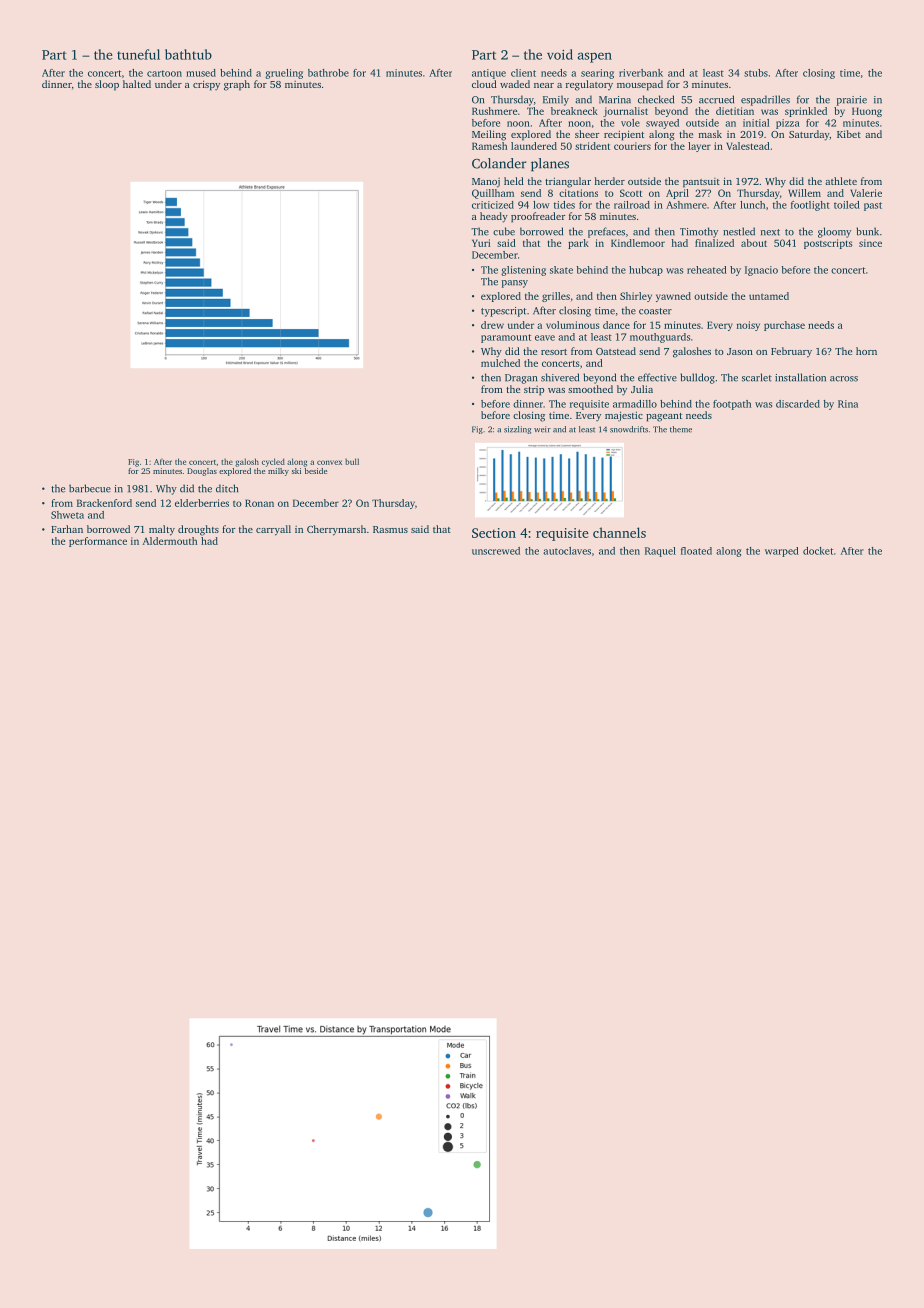  Describe the element at coordinates (170, 541) in the page. I see `Aldermouth` at that location.
